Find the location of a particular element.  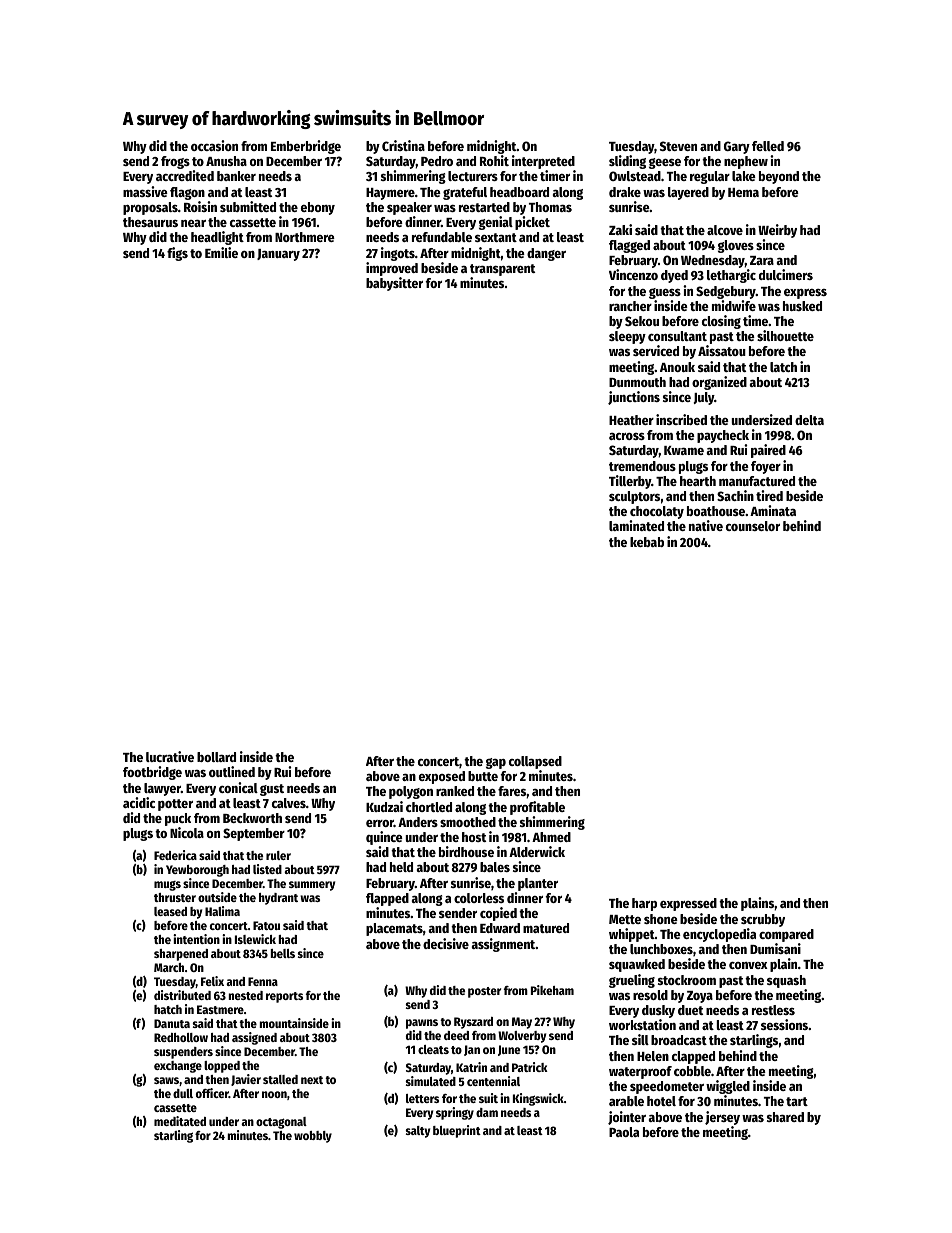

Tillerby is located at coordinates (630, 482).
